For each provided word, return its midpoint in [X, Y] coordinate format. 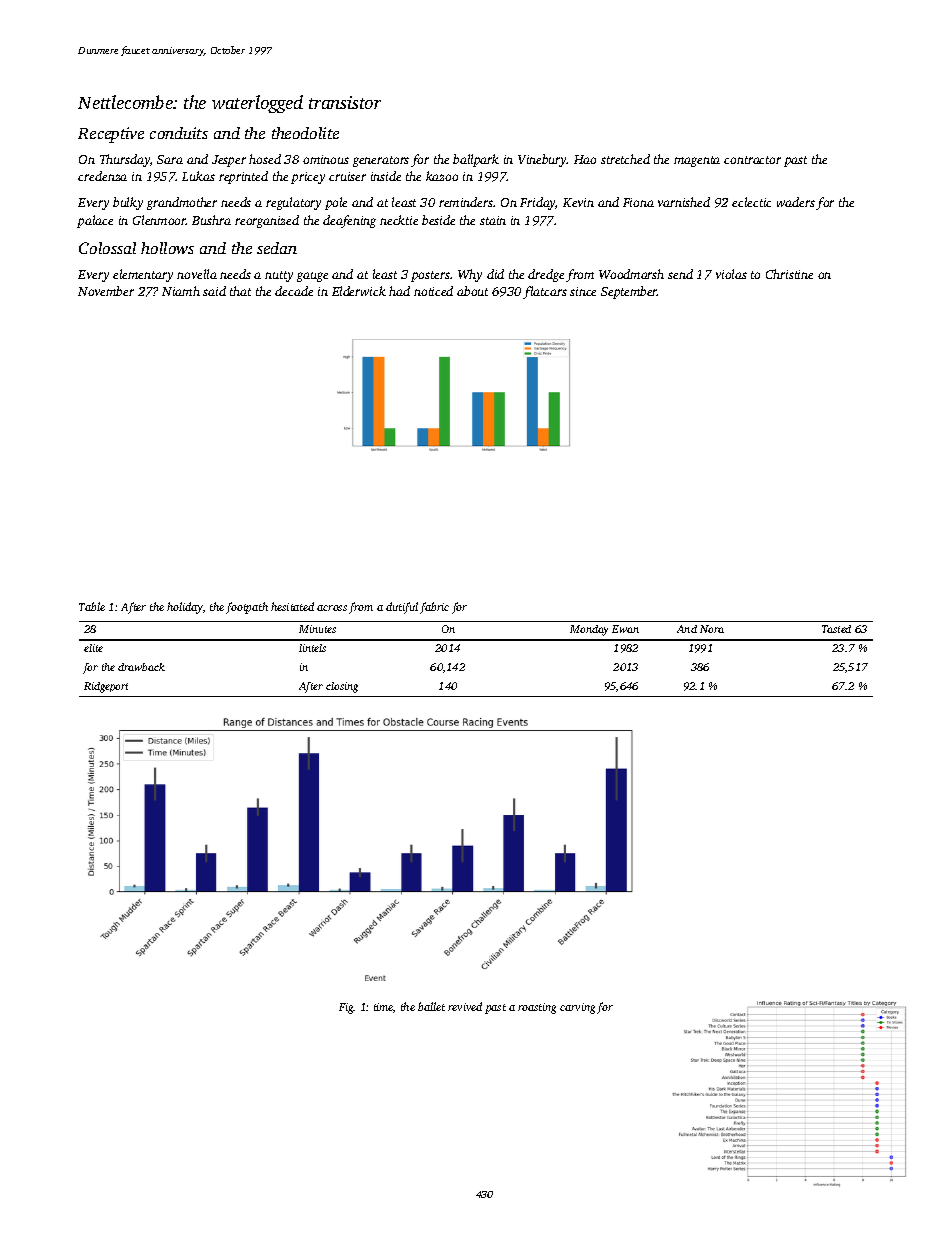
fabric [434, 608]
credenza [102, 176]
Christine [789, 274]
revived [465, 1006]
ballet [431, 1006]
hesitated [292, 606]
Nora [712, 629]
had [399, 291]
